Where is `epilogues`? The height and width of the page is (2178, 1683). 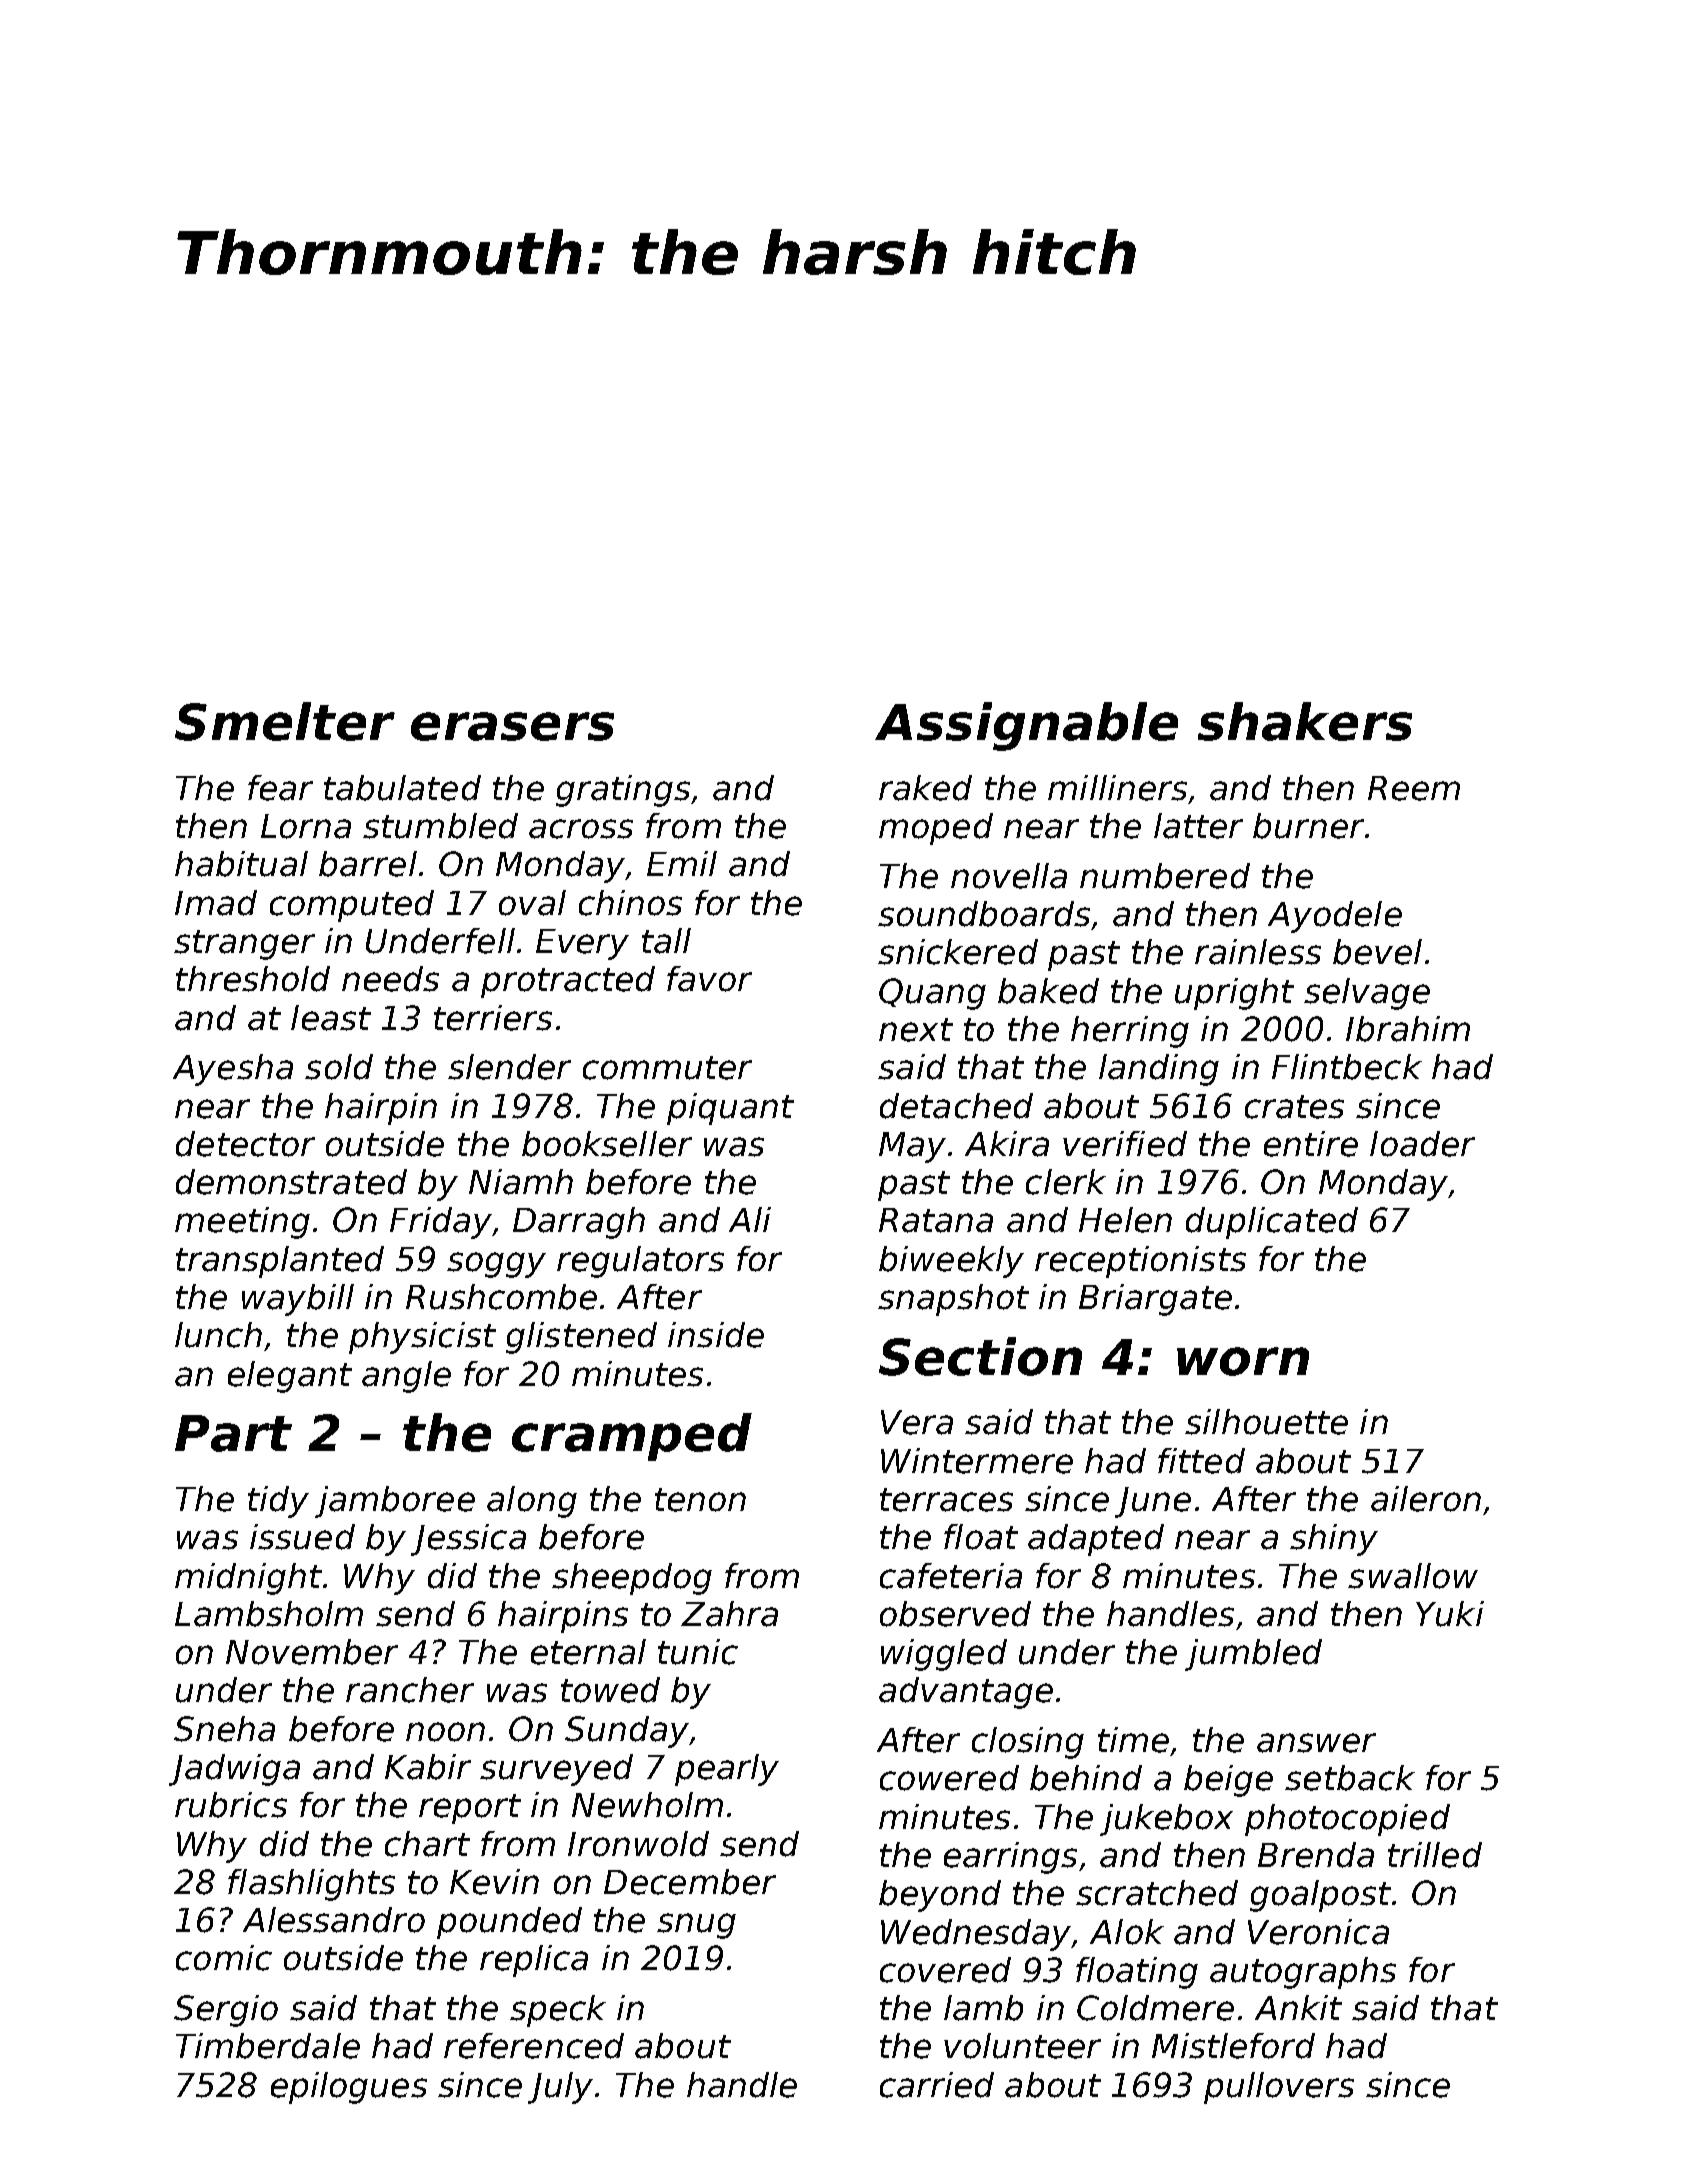
epilogues is located at coordinates (349, 2088).
